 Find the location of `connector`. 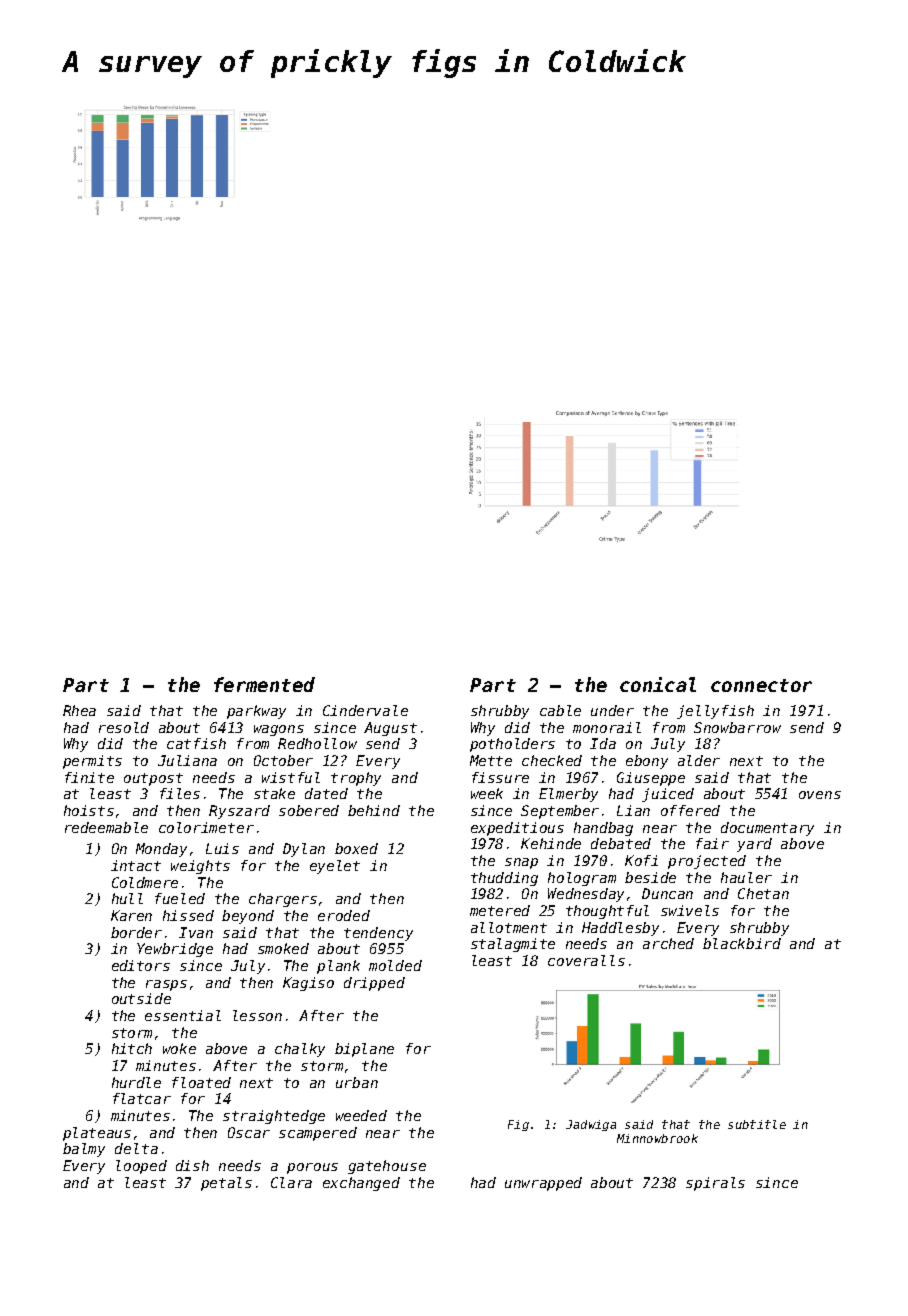

connector is located at coordinates (761, 685).
